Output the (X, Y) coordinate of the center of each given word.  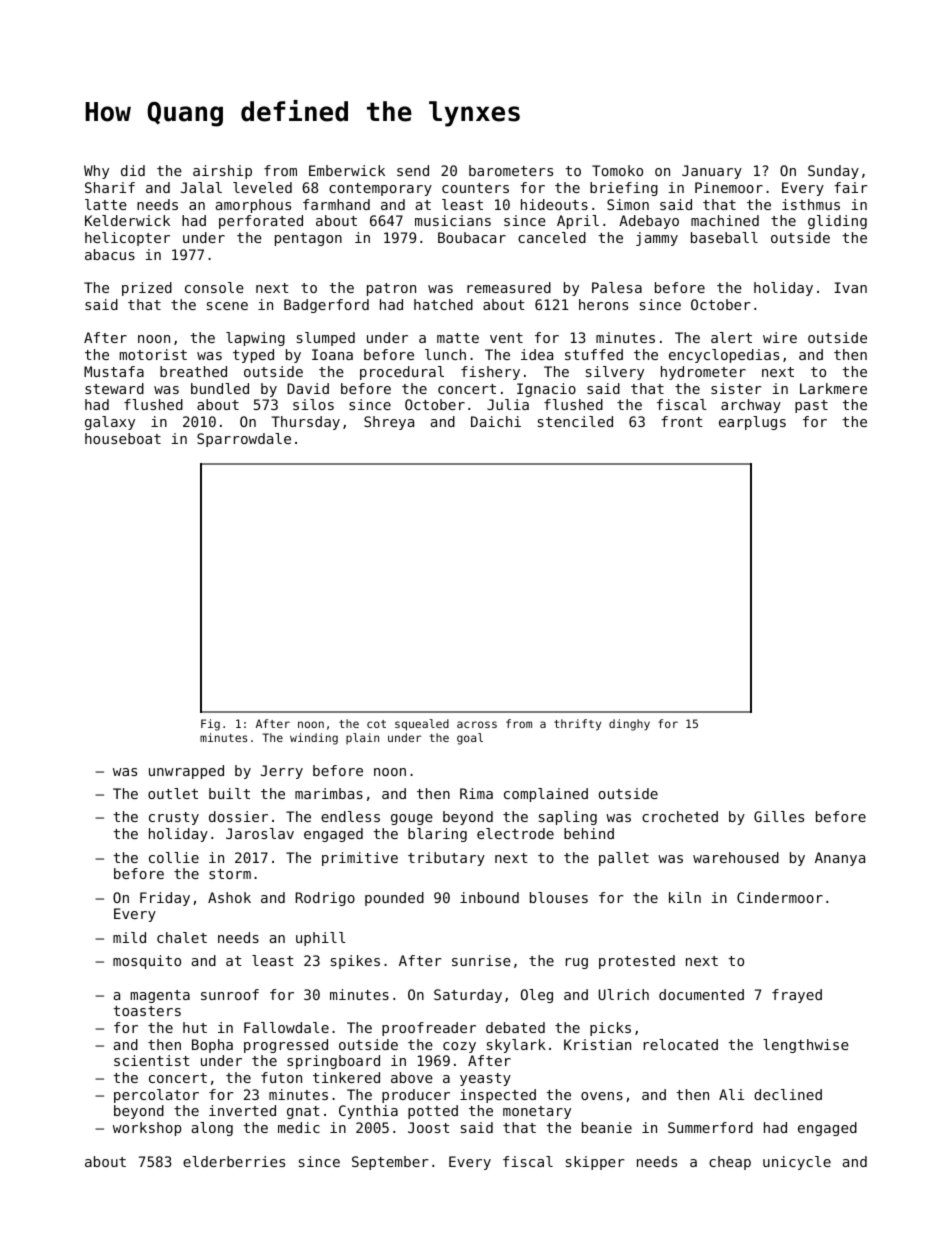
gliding (837, 222)
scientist (152, 1060)
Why (96, 172)
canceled (552, 237)
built (229, 793)
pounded (394, 899)
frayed (797, 996)
